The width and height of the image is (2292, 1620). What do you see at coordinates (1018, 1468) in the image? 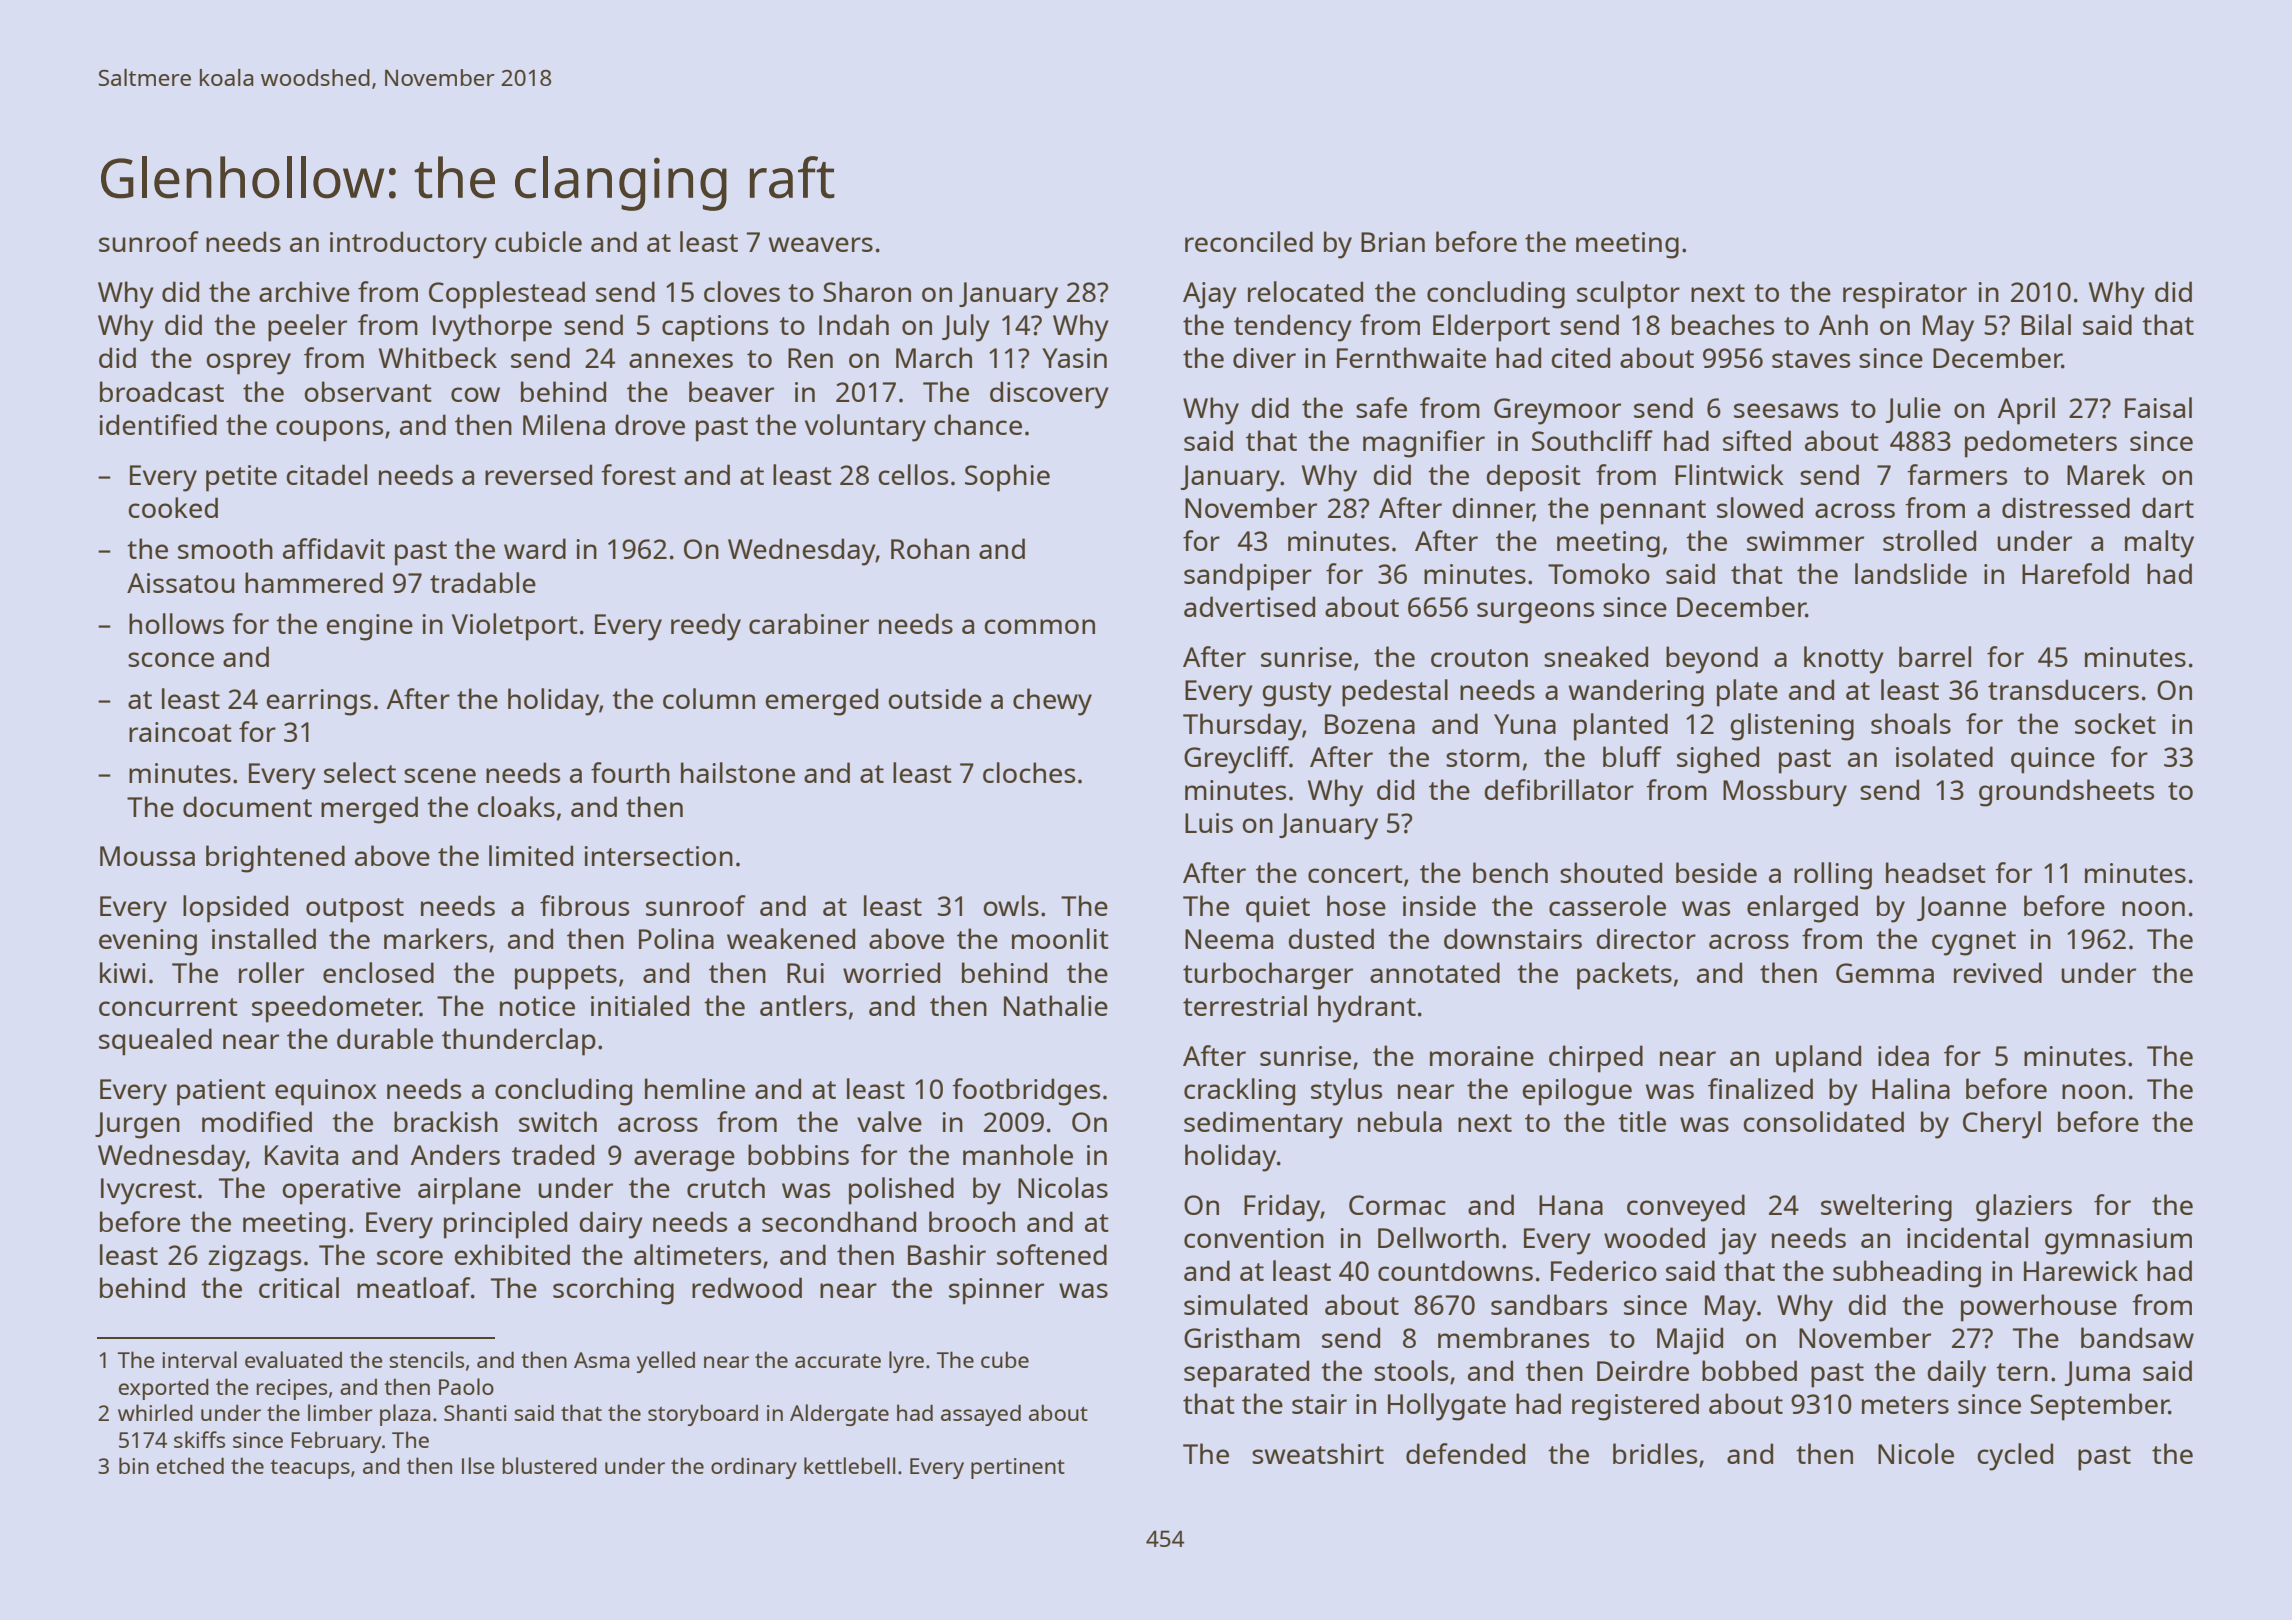
I see `pertinent` at bounding box center [1018, 1468].
